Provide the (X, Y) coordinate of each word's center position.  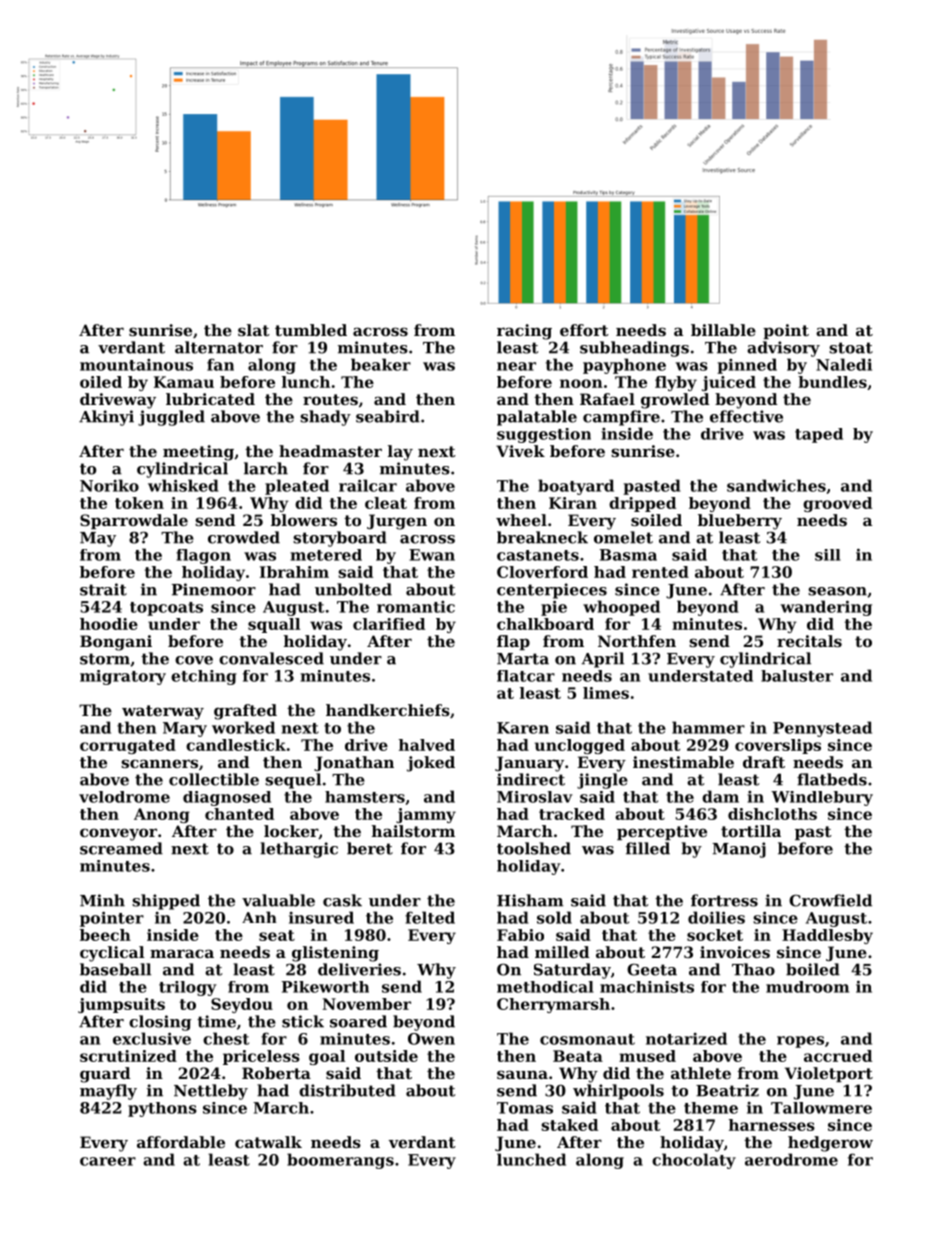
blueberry (740, 522)
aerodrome (791, 1159)
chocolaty (694, 1161)
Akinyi (106, 418)
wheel (521, 520)
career (108, 1161)
